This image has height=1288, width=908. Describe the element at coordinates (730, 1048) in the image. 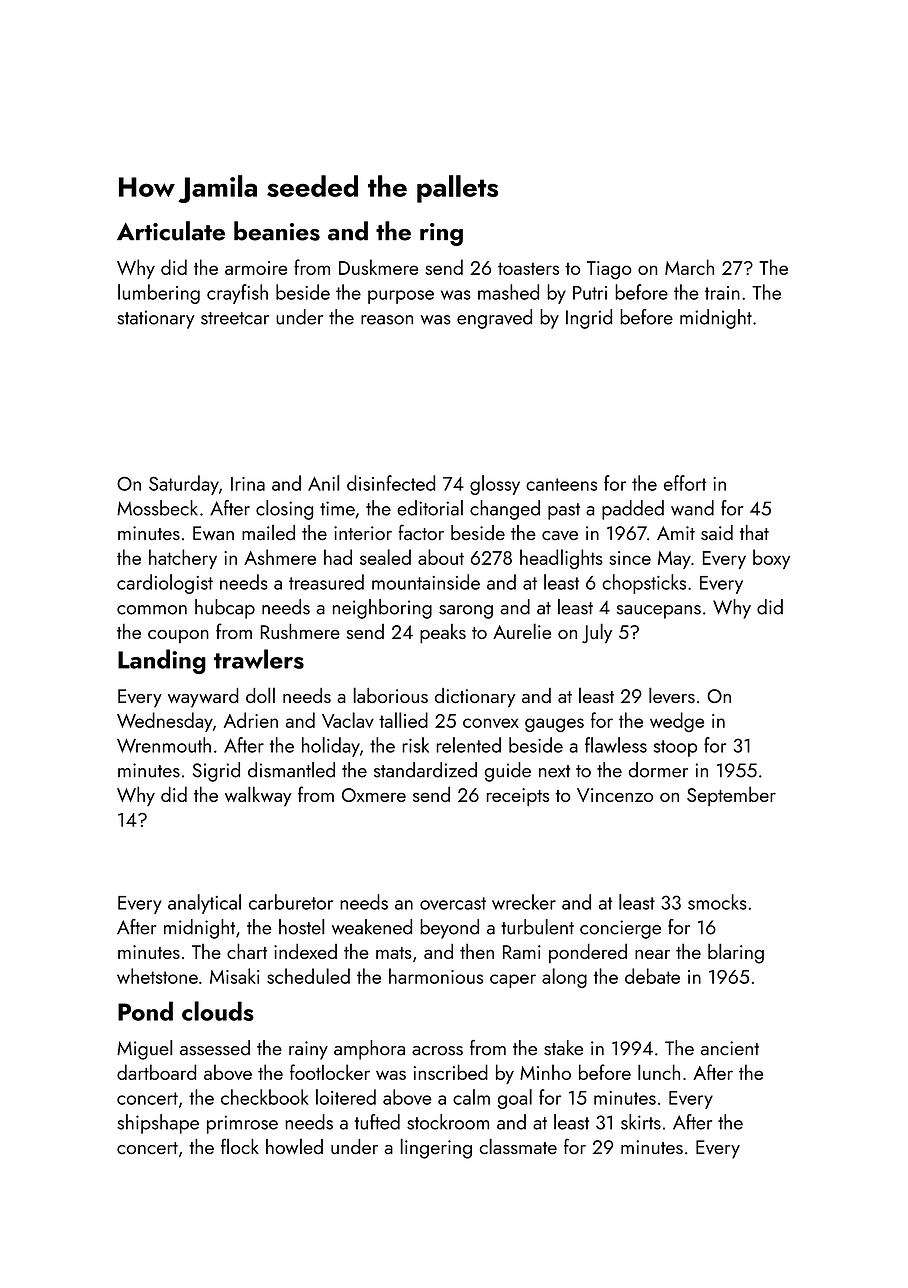

I see `ancient` at that location.
